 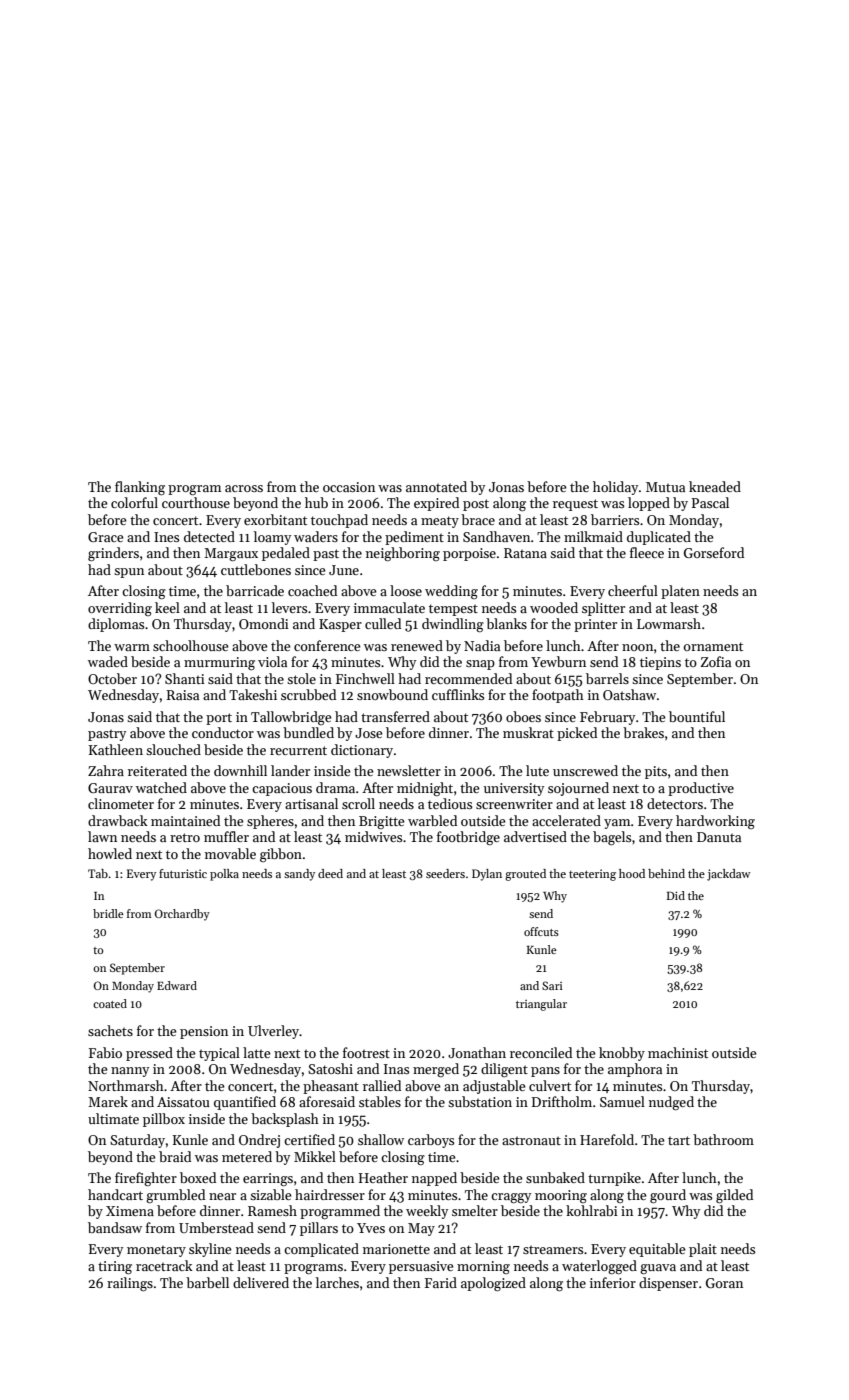 What do you see at coordinates (182, 915) in the screenshot?
I see `Orchardby` at bounding box center [182, 915].
